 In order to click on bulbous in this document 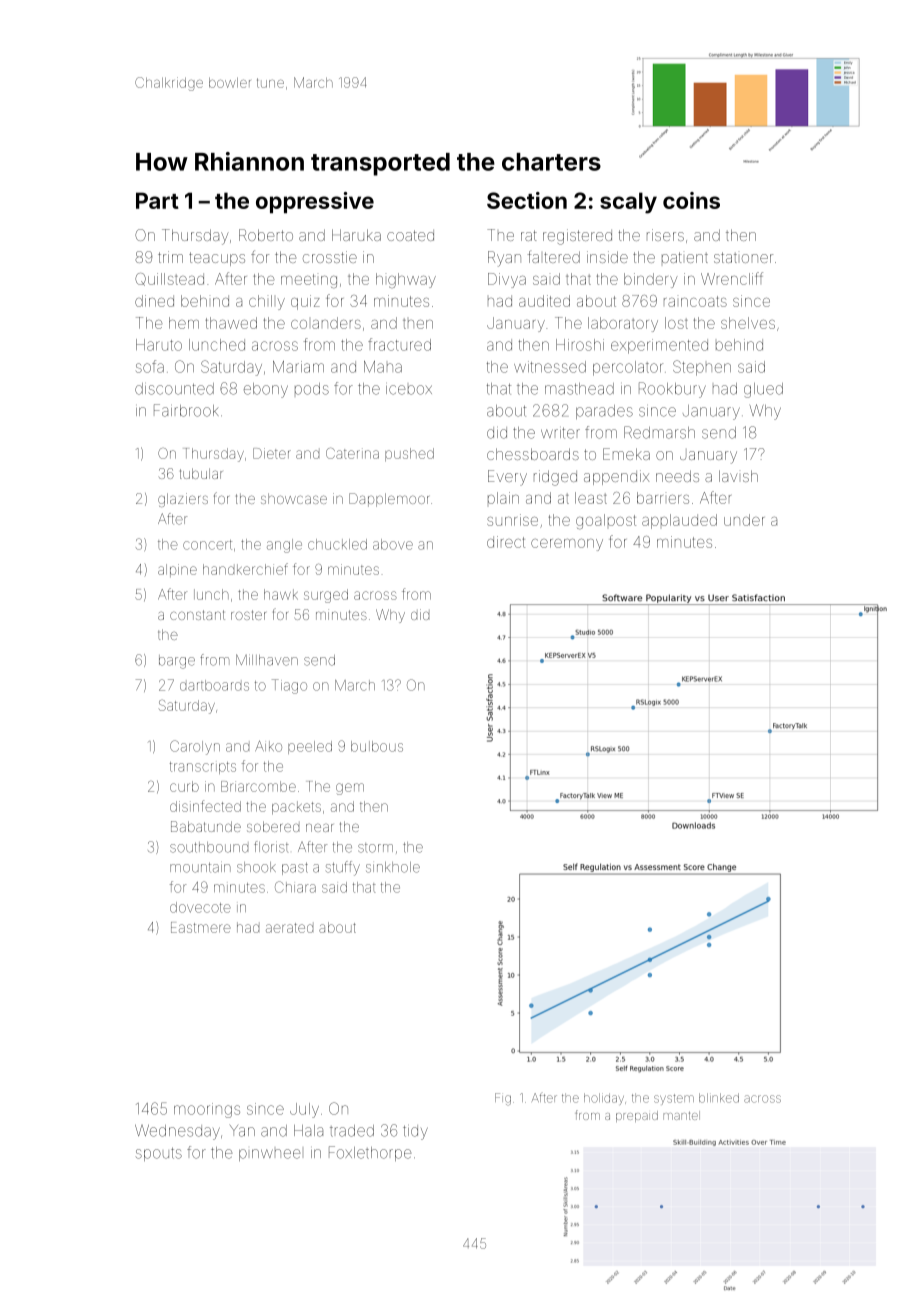, I will do `click(377, 746)`.
